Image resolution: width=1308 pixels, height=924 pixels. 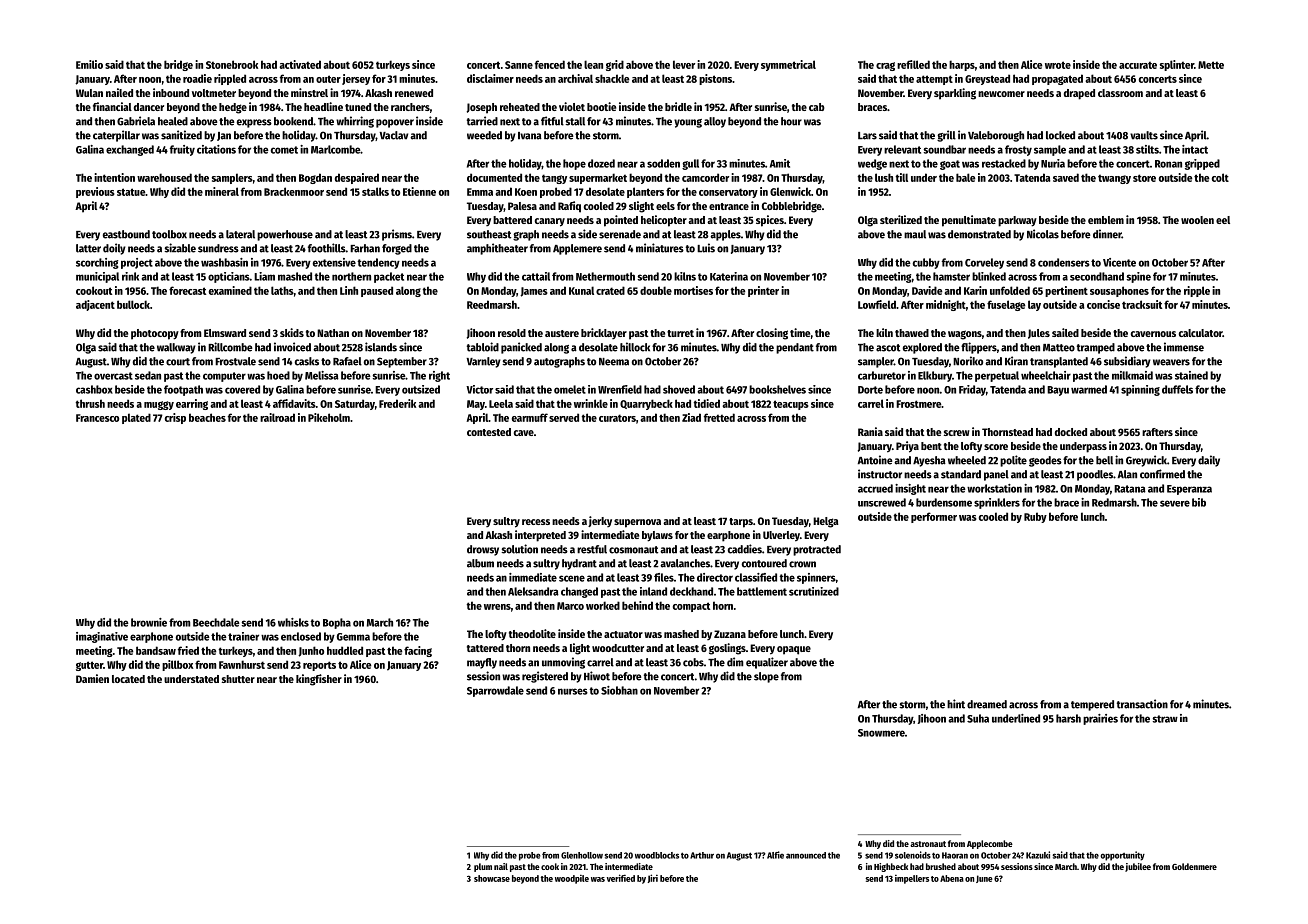 I want to click on project, so click(x=137, y=263).
